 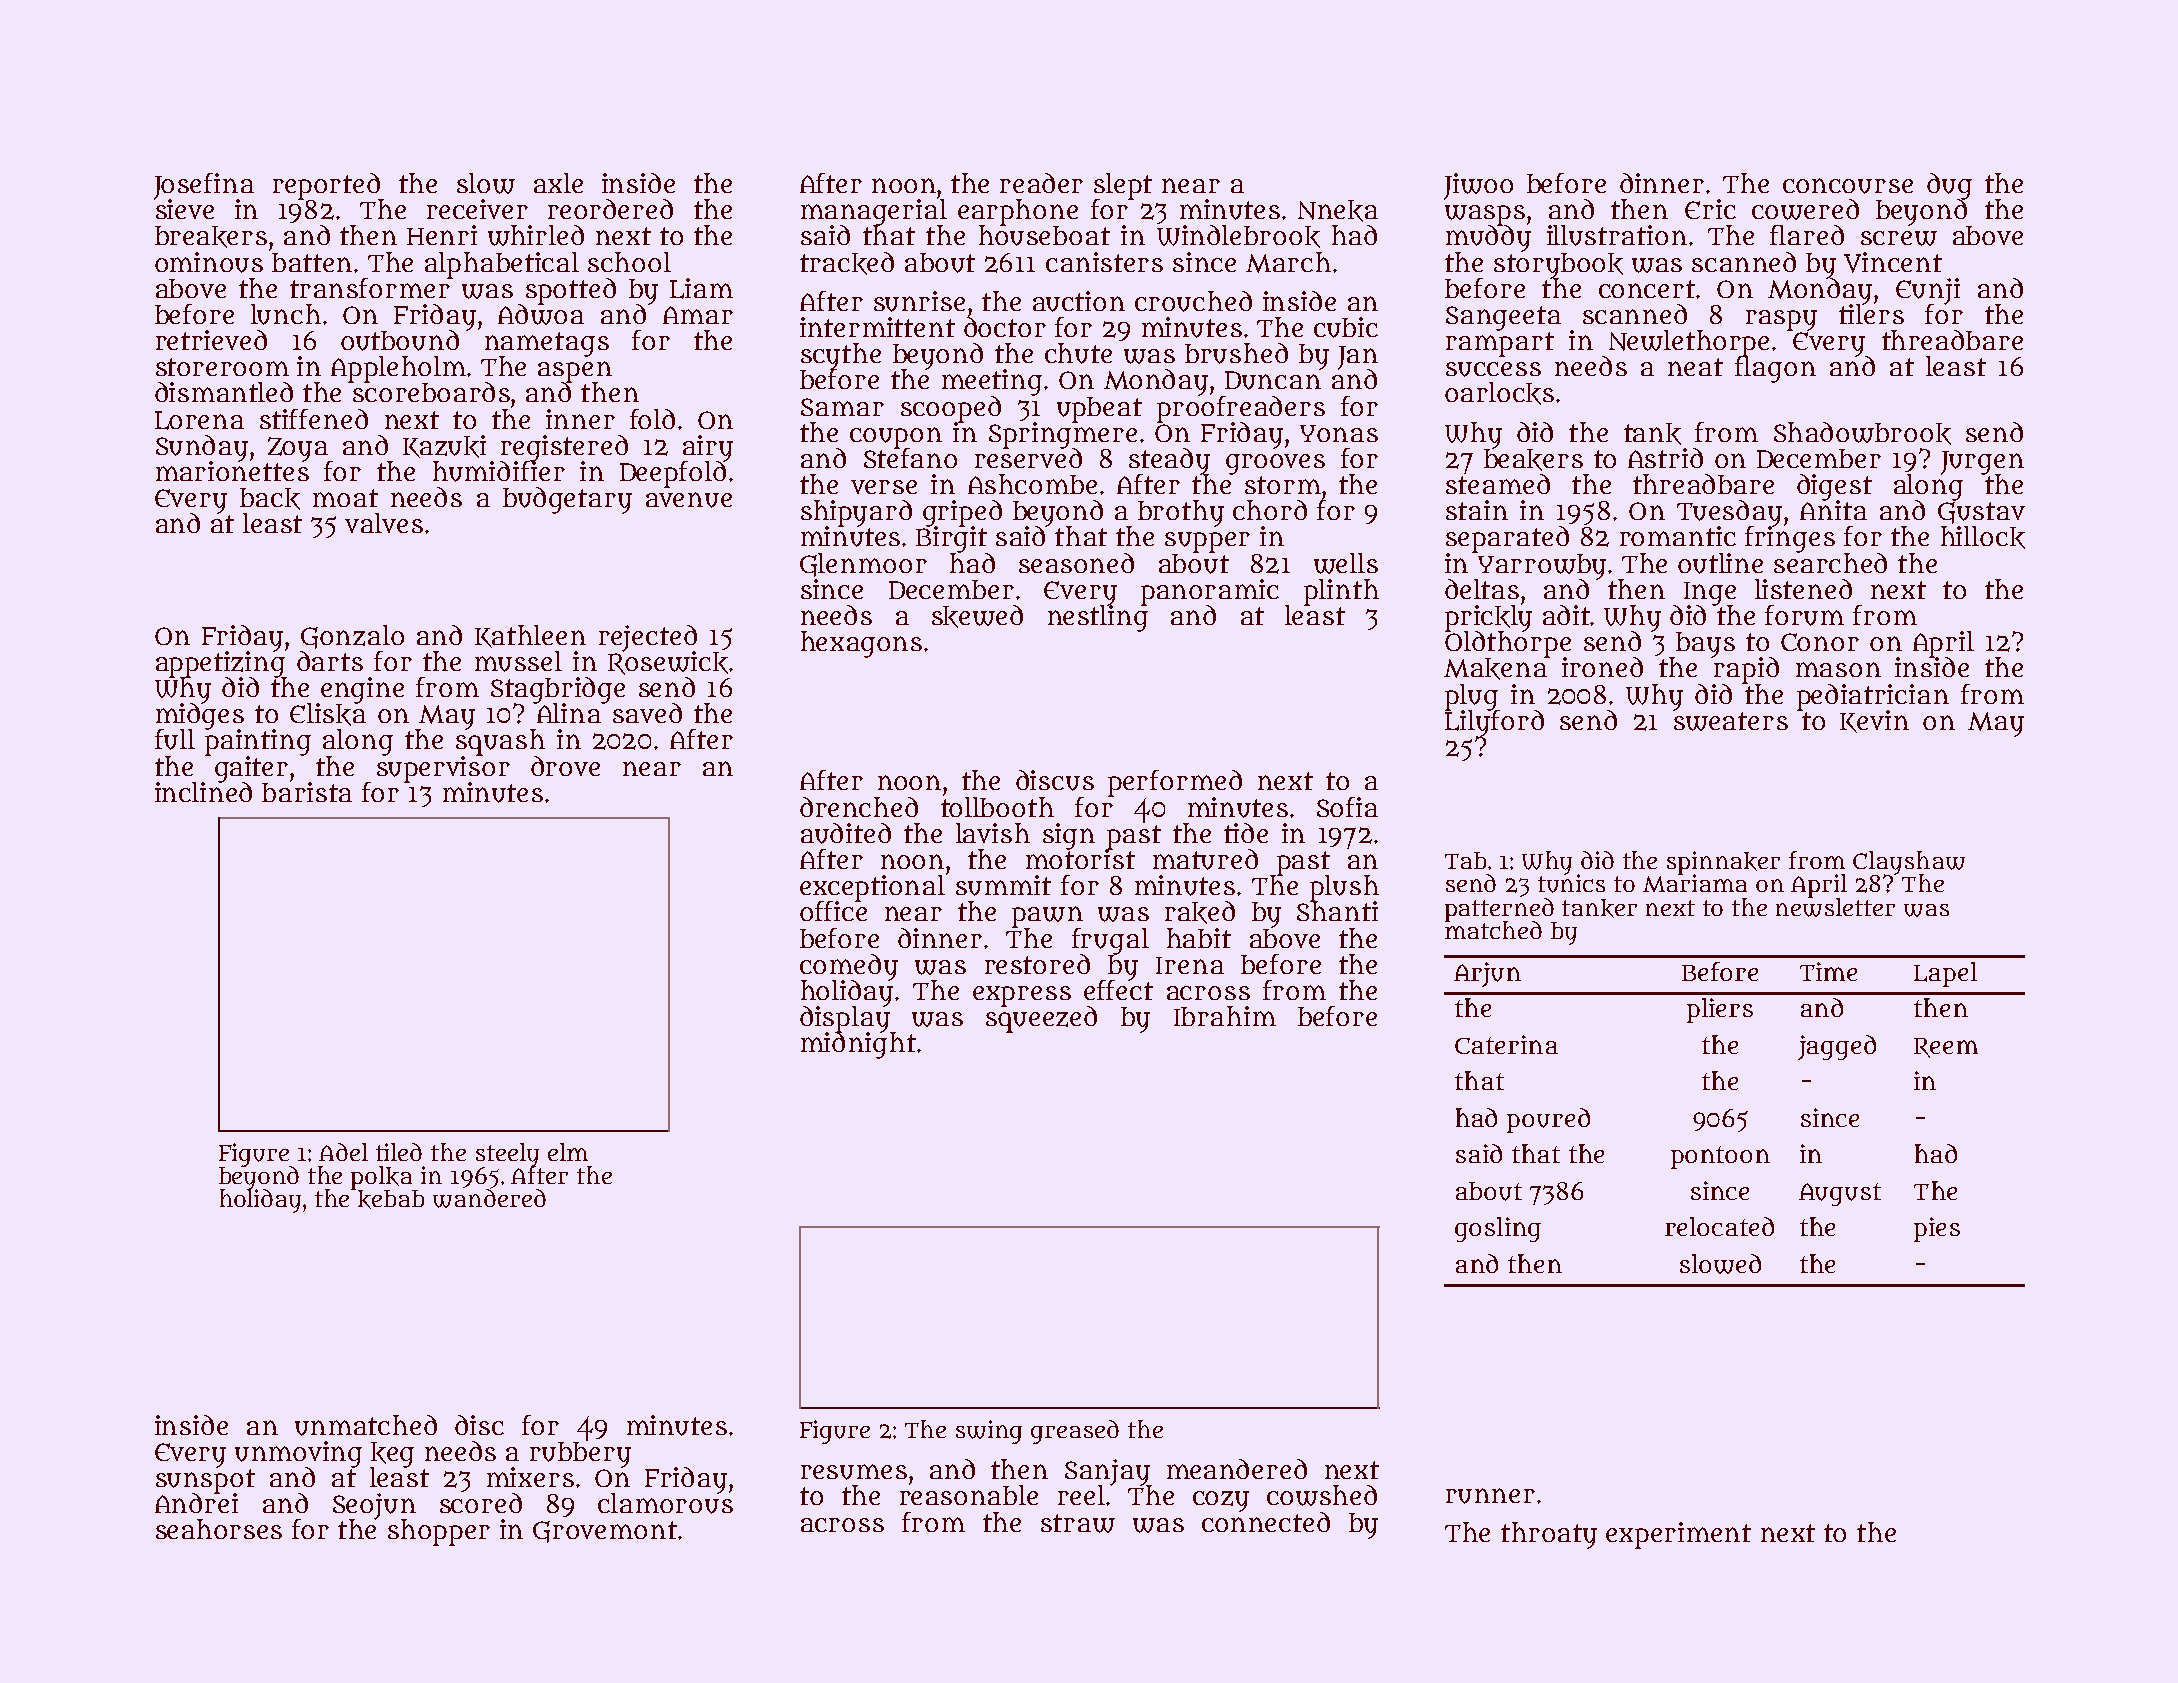 I want to click on valves, so click(x=384, y=523).
